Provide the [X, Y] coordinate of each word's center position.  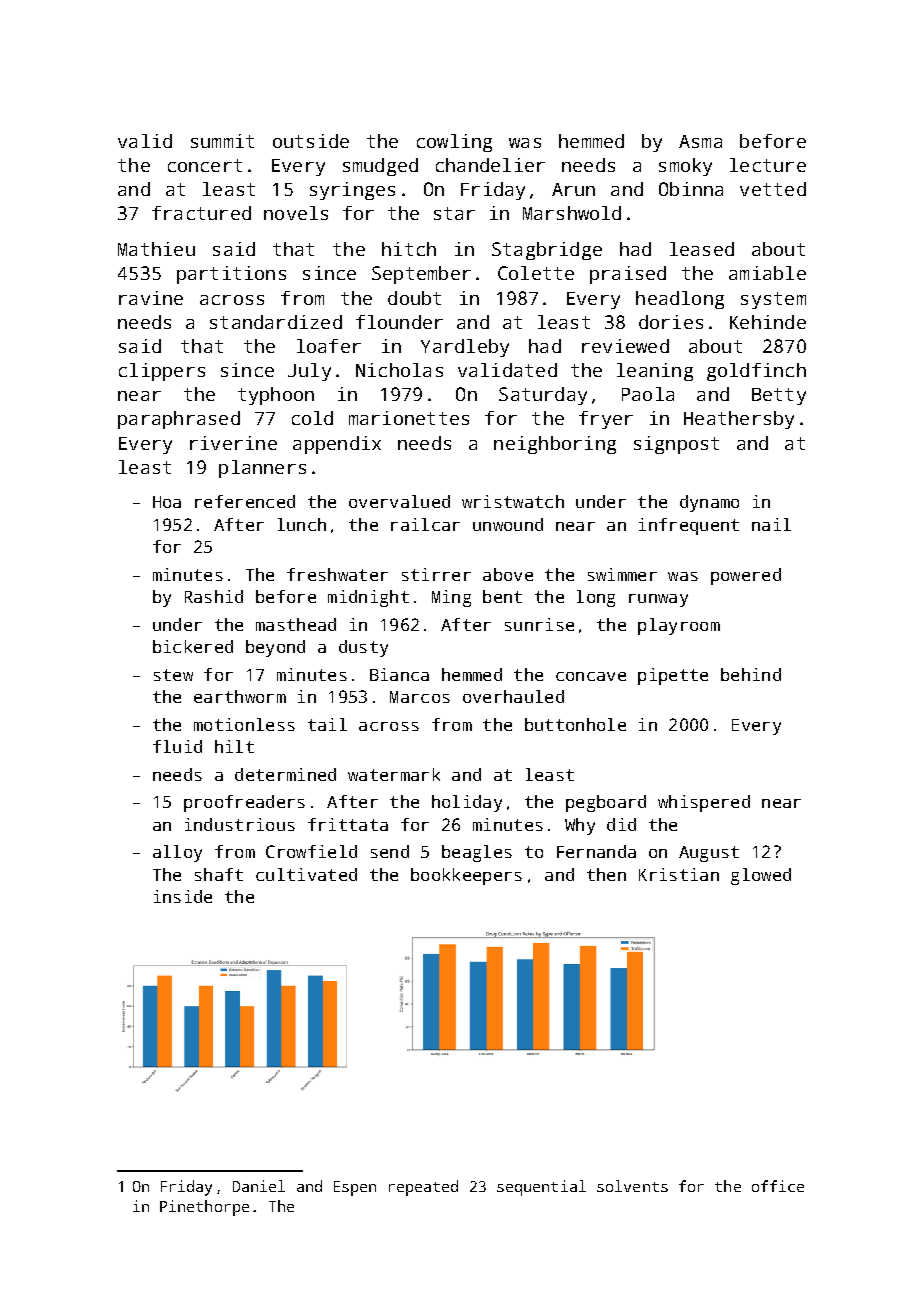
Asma [700, 141]
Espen [355, 1188]
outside [311, 141]
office [778, 1186]
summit [222, 141]
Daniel [259, 1186]
